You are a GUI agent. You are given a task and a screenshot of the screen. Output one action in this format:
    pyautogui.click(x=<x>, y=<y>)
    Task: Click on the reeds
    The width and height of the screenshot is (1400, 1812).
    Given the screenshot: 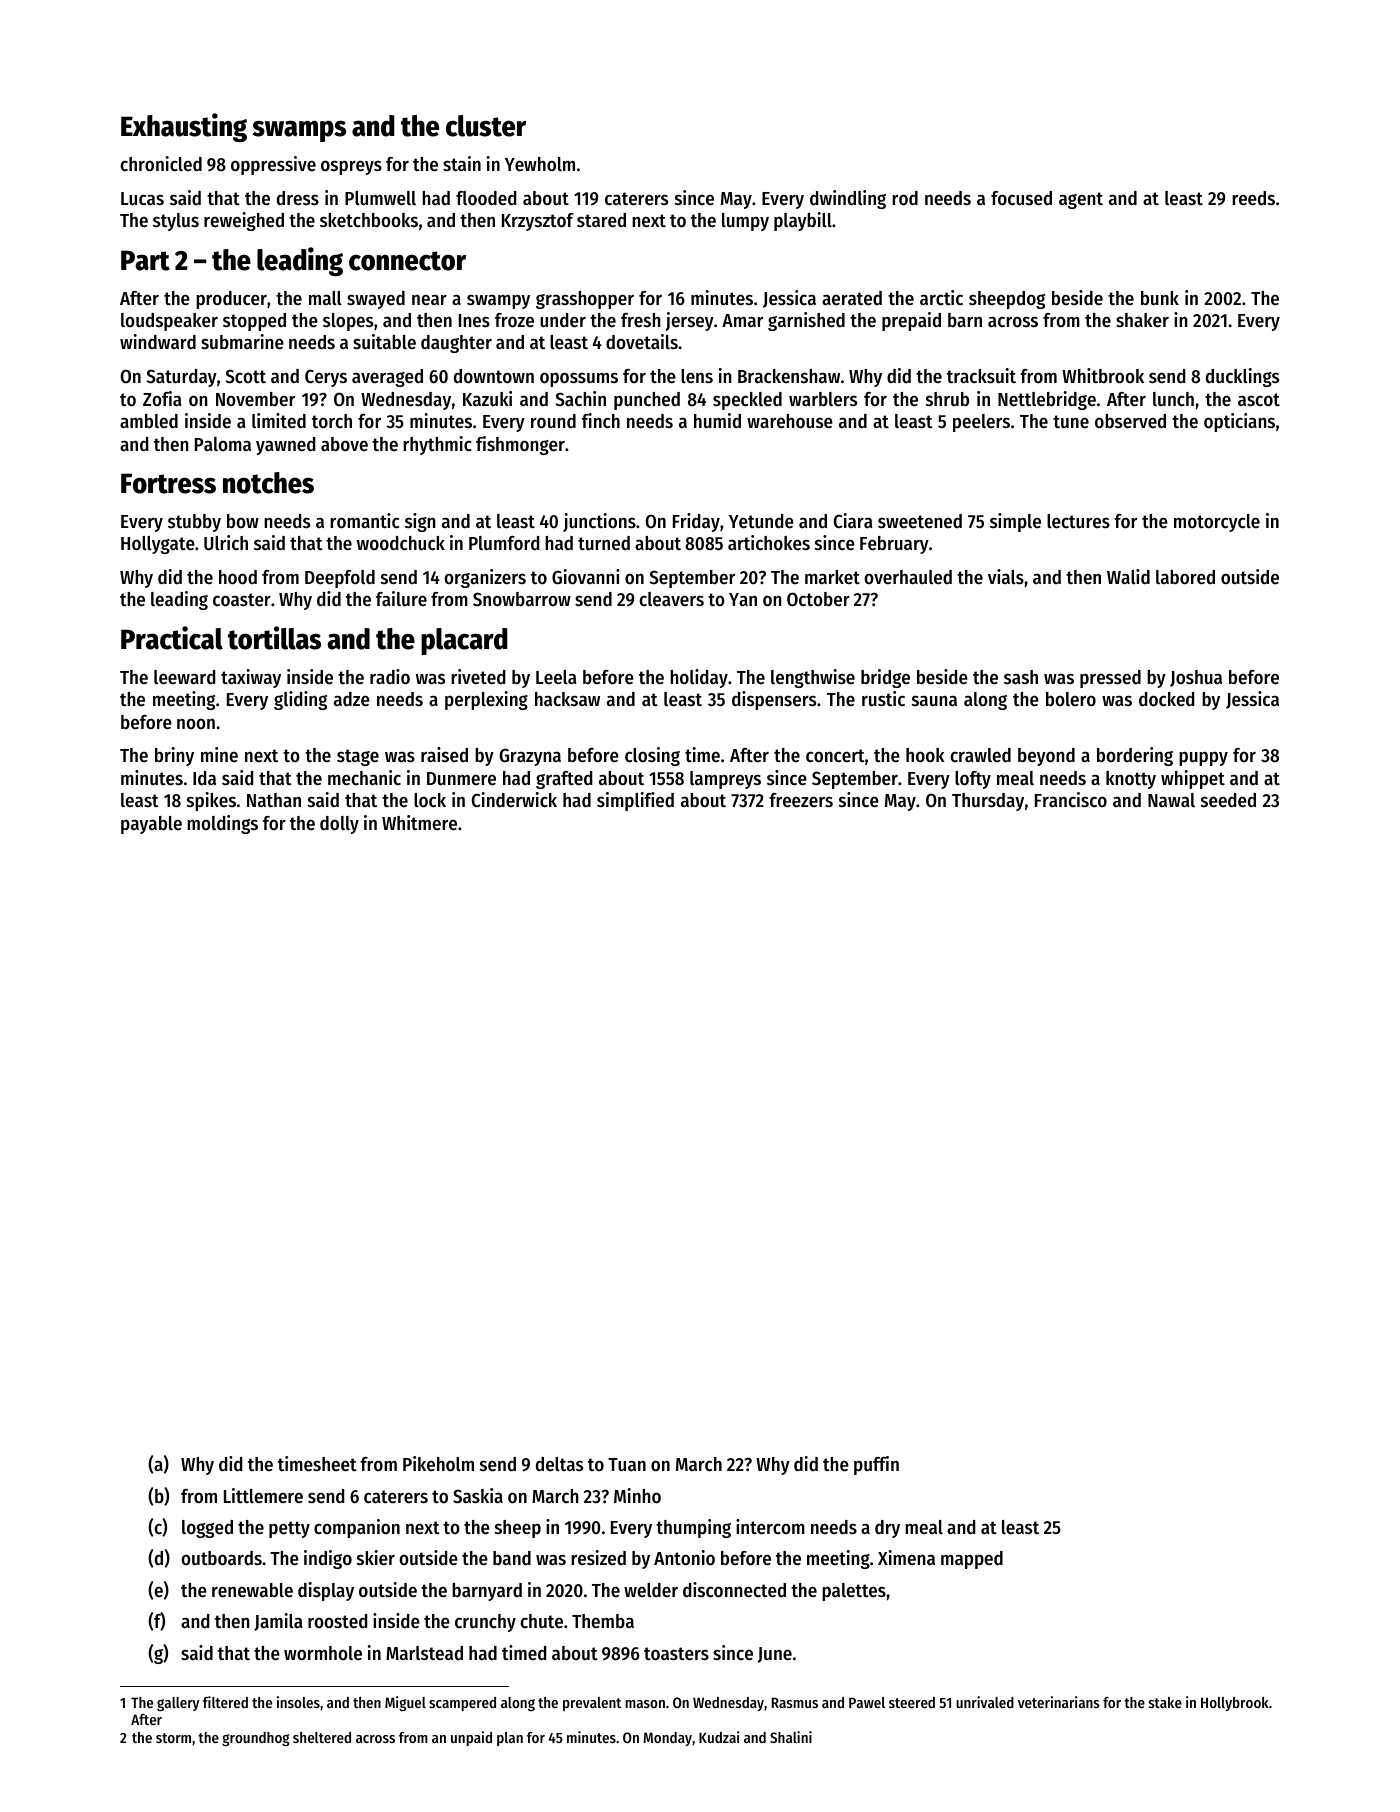 What is the action you would take?
    pyautogui.click(x=1253, y=198)
